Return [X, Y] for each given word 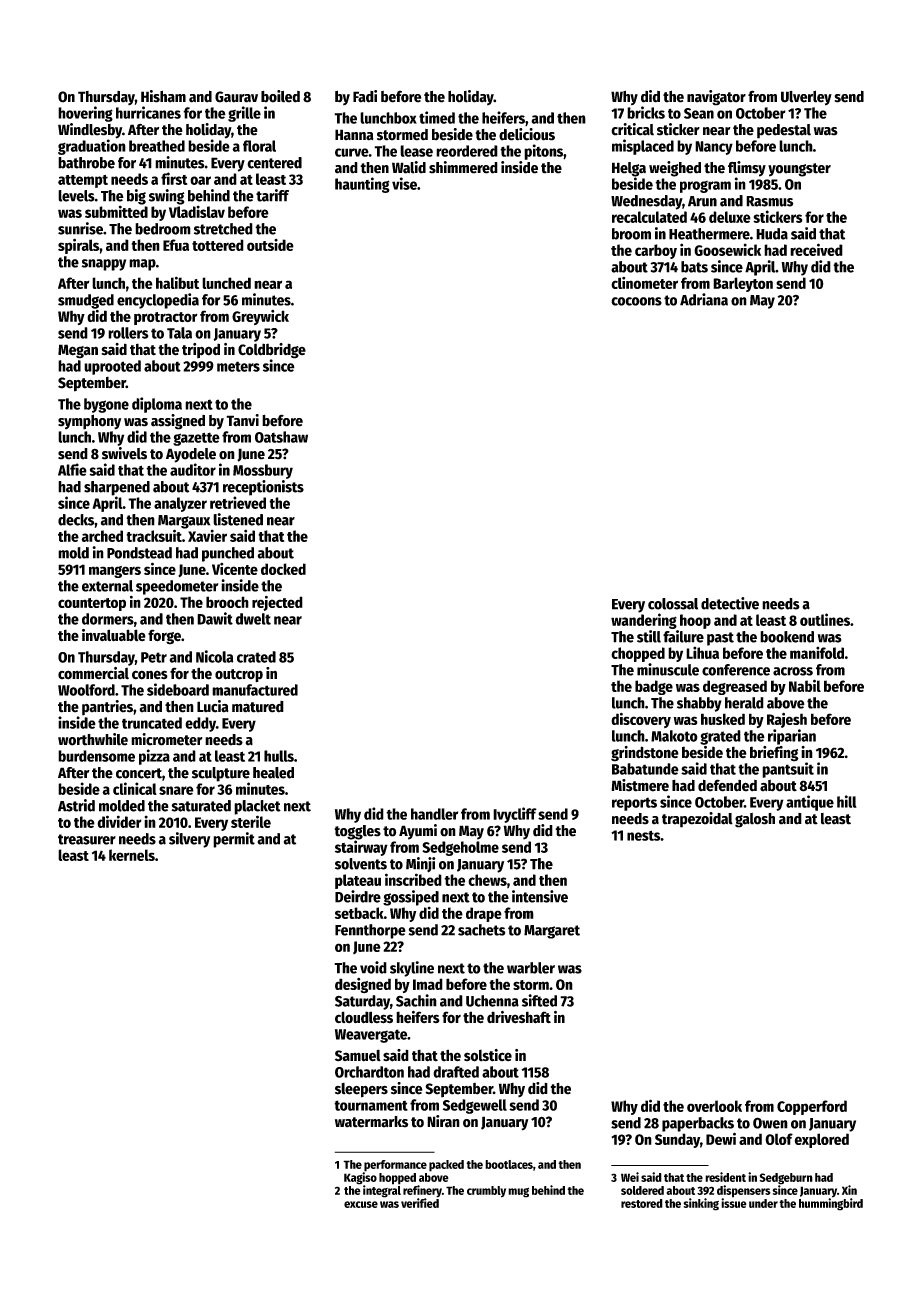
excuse [361, 1204]
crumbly [486, 1192]
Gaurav [236, 97]
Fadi [365, 96]
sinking [701, 1204]
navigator [716, 98]
